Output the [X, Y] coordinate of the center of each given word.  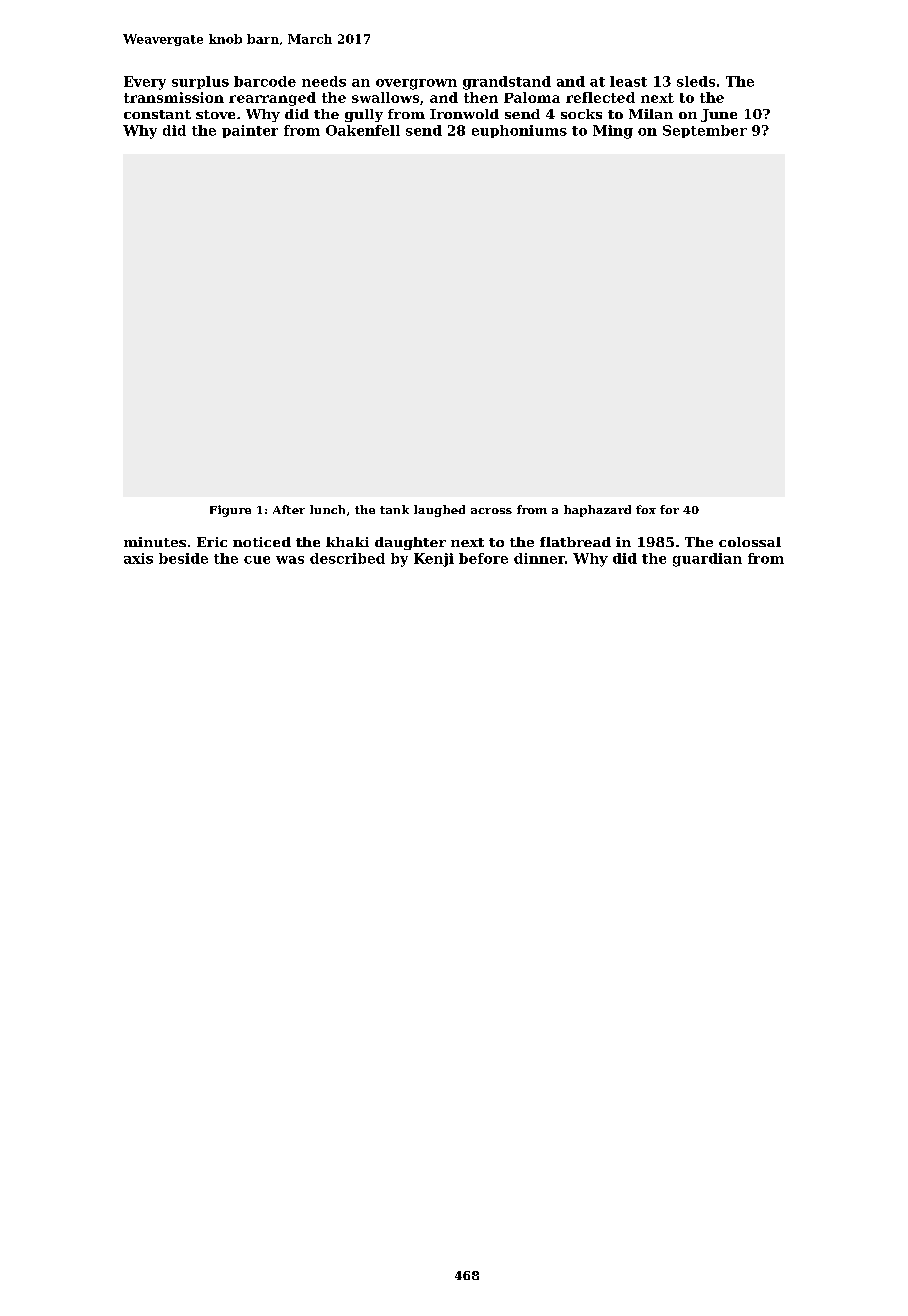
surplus [200, 82]
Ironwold [464, 114]
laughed [439, 511]
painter [250, 131]
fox [646, 509]
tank [394, 509]
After [289, 509]
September [705, 131]
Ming [613, 132]
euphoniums [519, 131]
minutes [155, 542]
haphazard [597, 511]
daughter [410, 543]
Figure [230, 511]
